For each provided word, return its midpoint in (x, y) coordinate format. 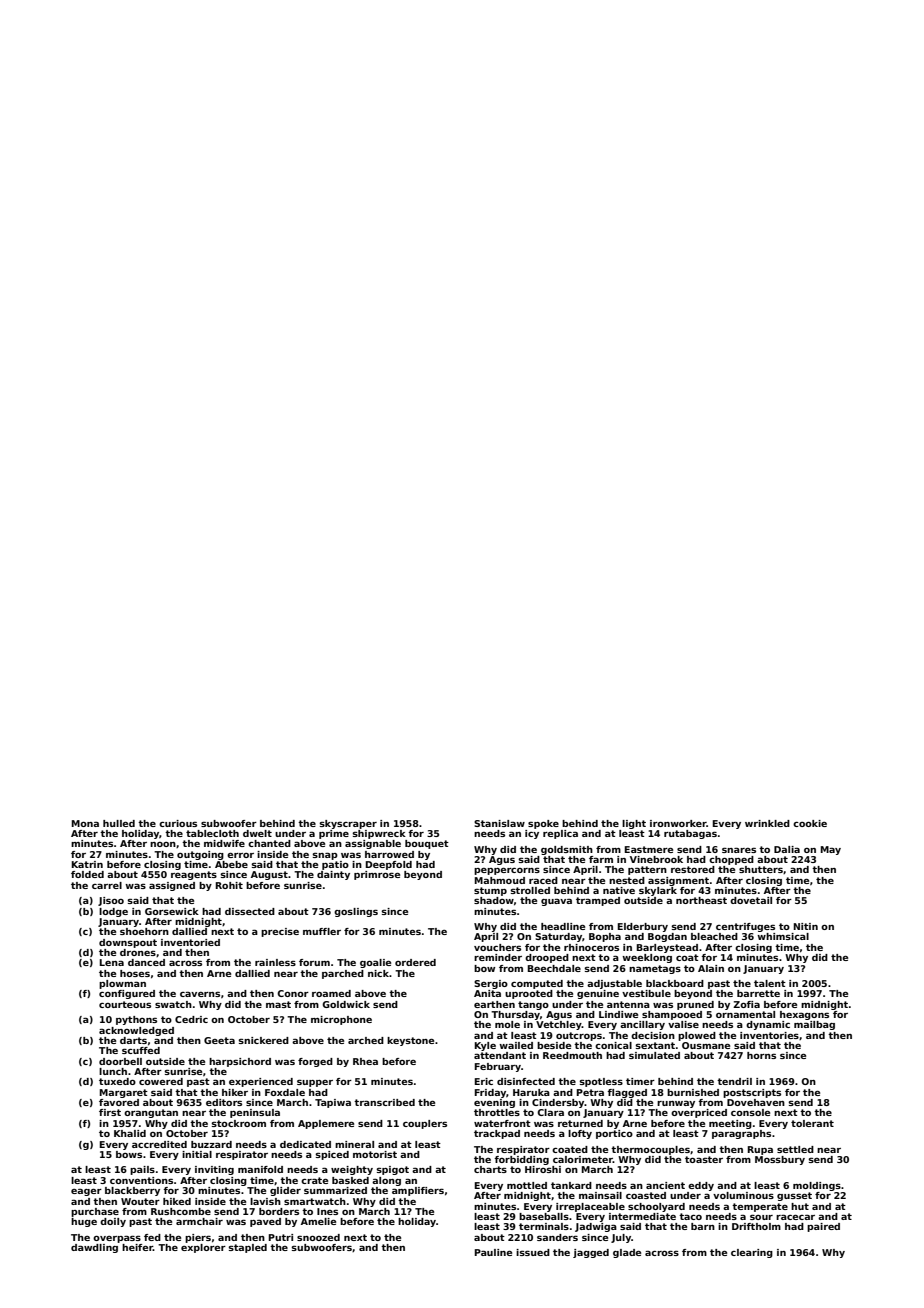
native (619, 890)
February (498, 1067)
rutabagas (690, 834)
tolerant (812, 1123)
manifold (260, 1169)
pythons (136, 1020)
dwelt (257, 833)
